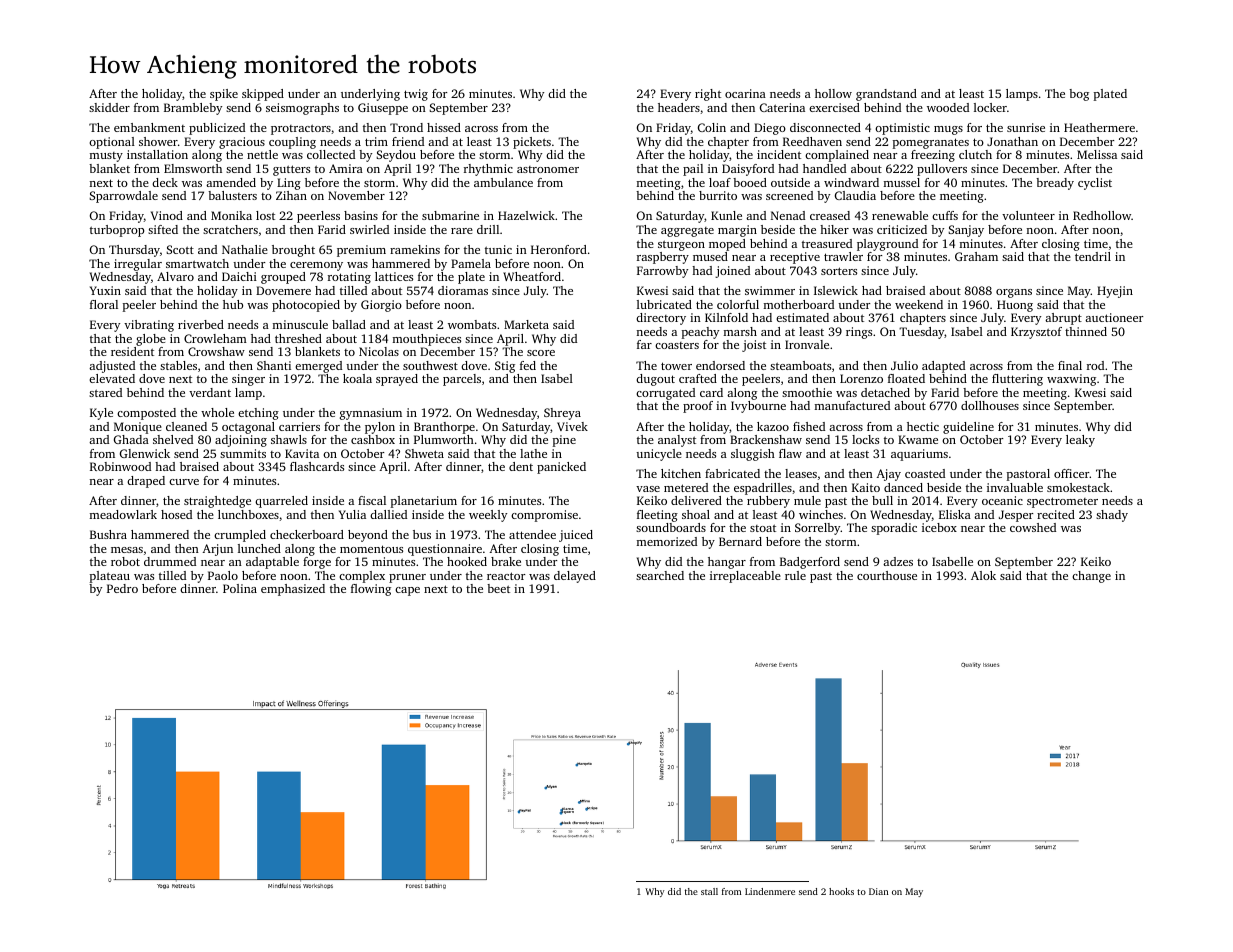  I want to click on wombats, so click(472, 324).
